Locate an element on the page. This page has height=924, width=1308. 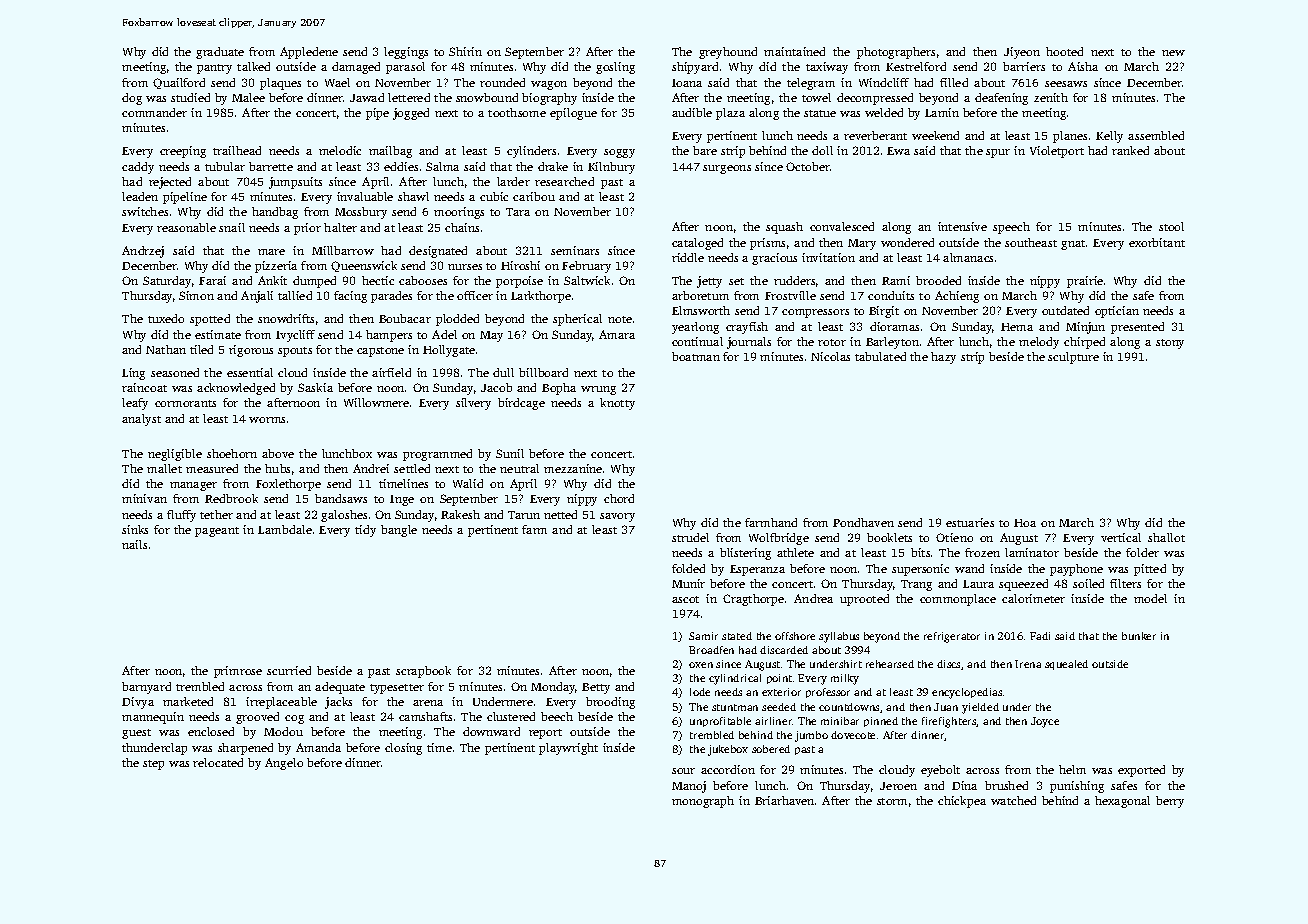
folded is located at coordinates (688, 568).
